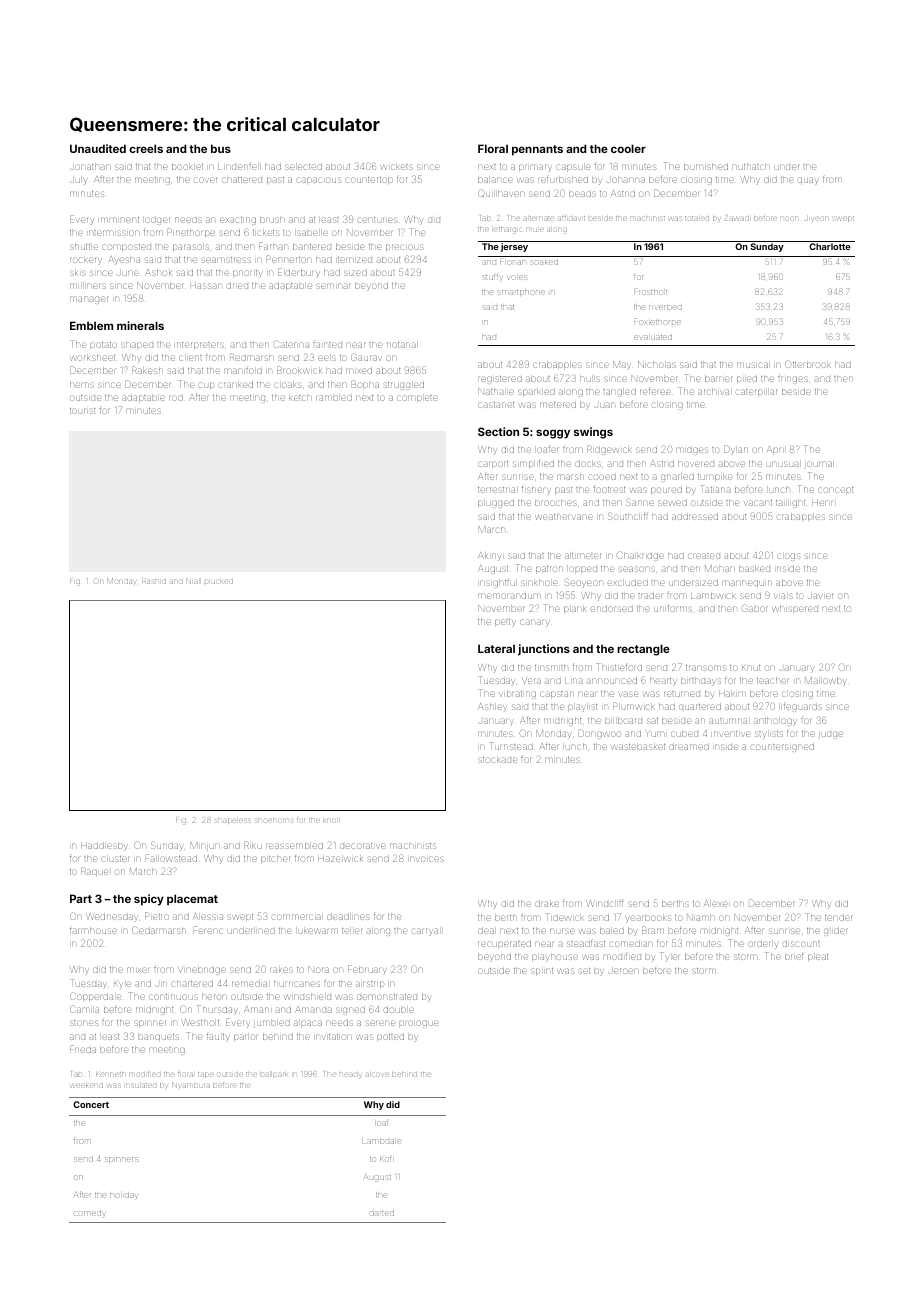 The image size is (924, 1308). Describe the element at coordinates (154, 582) in the document. I see `Rashid` at that location.
